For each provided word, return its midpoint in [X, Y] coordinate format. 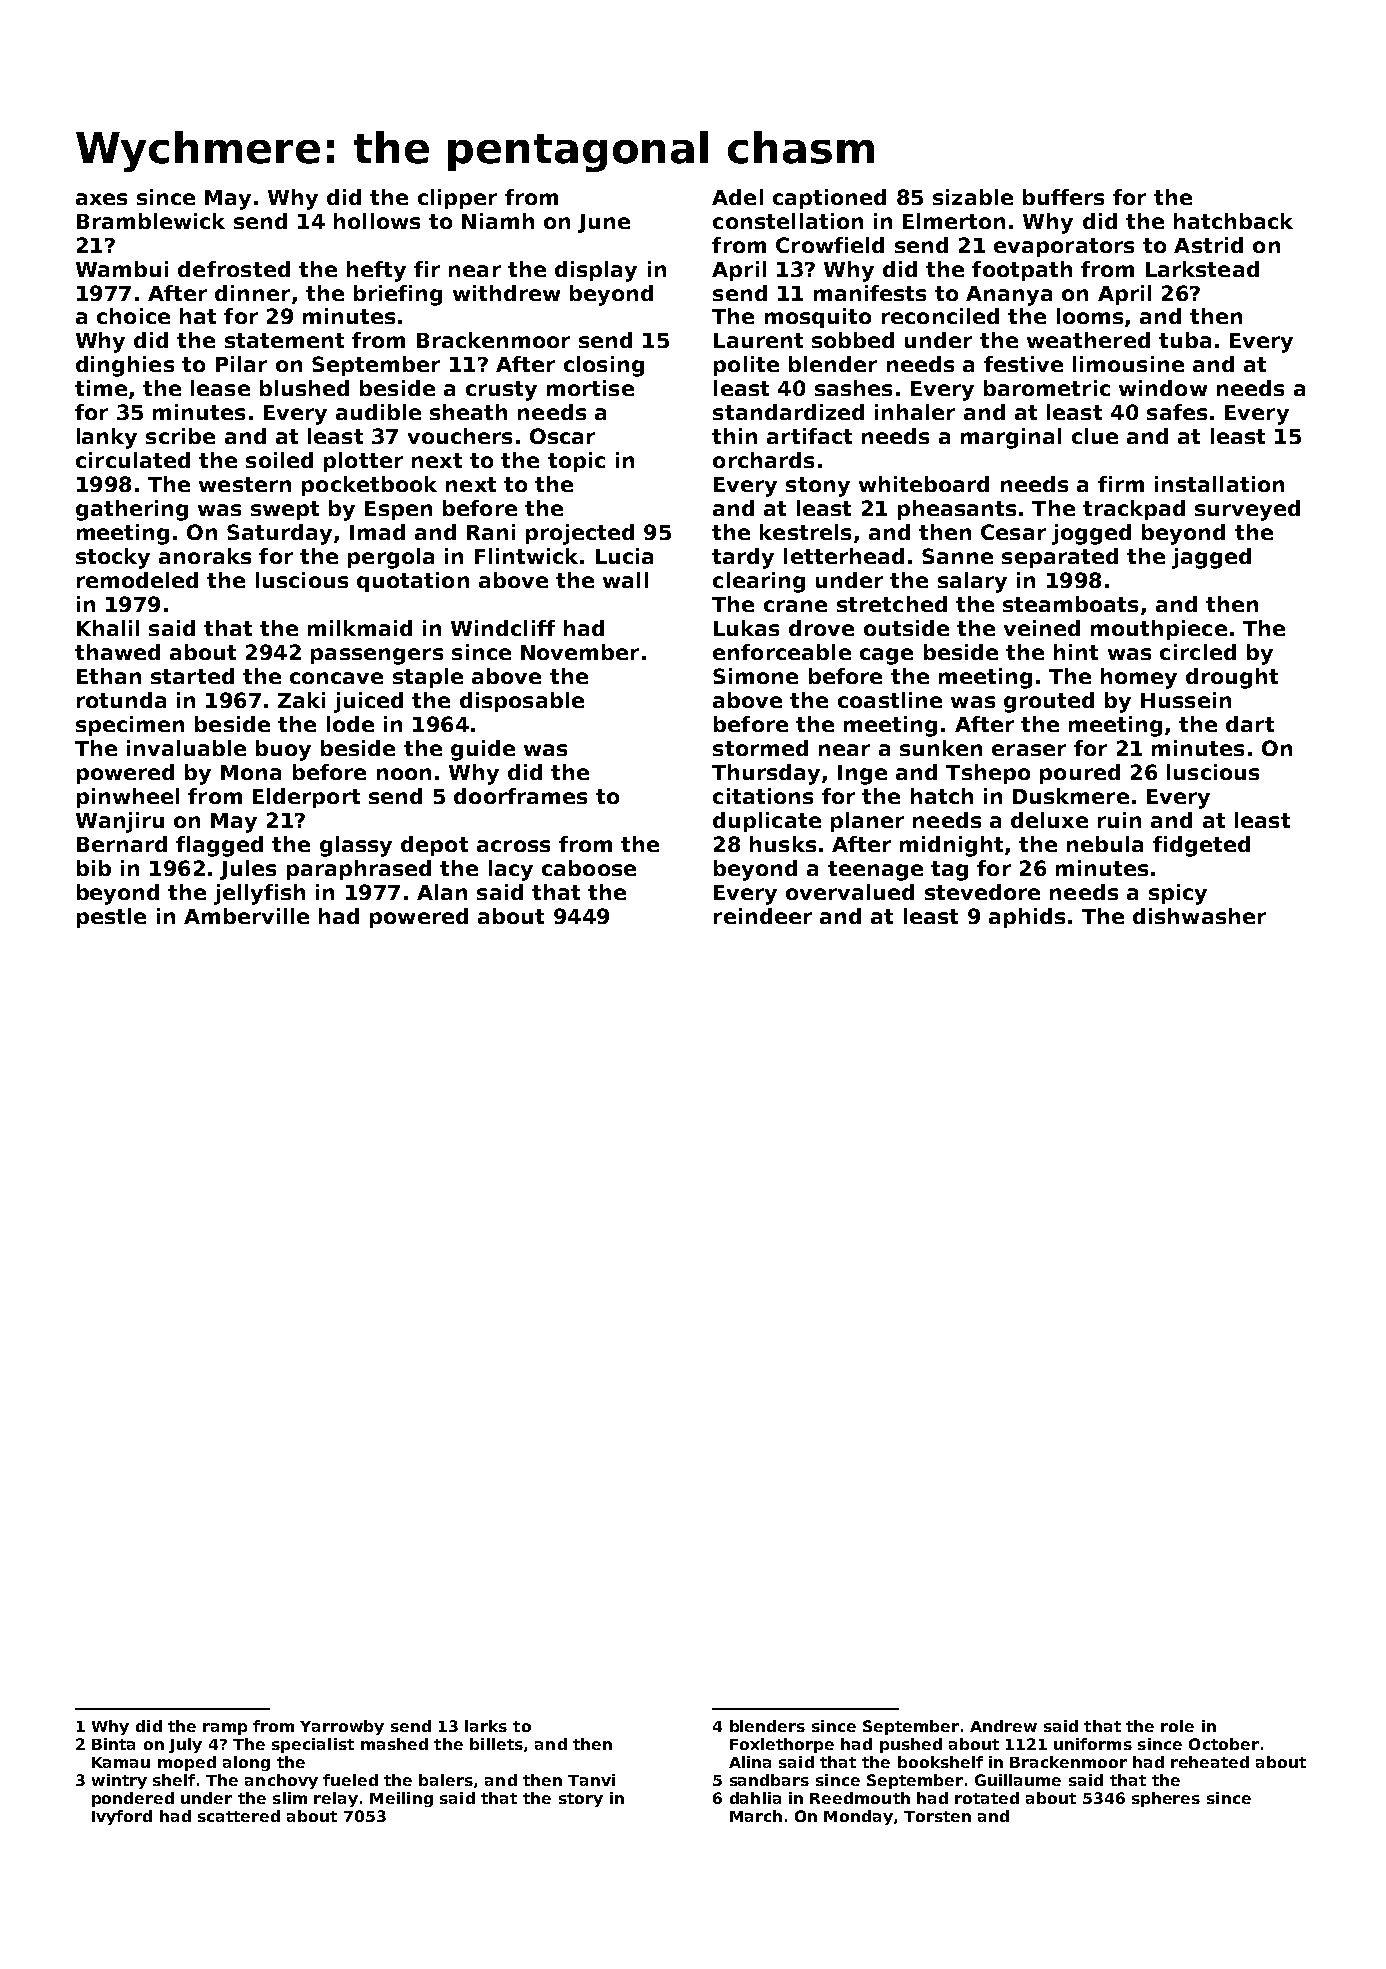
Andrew [1003, 1726]
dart [1250, 724]
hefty [376, 271]
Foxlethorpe [782, 1745]
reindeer [763, 916]
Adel [737, 197]
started [192, 676]
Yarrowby [342, 1727]
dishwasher [1199, 916]
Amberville [246, 916]
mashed [394, 1744]
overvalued [850, 892]
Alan [442, 892]
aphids [1027, 918]
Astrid [1208, 245]
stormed [760, 748]
